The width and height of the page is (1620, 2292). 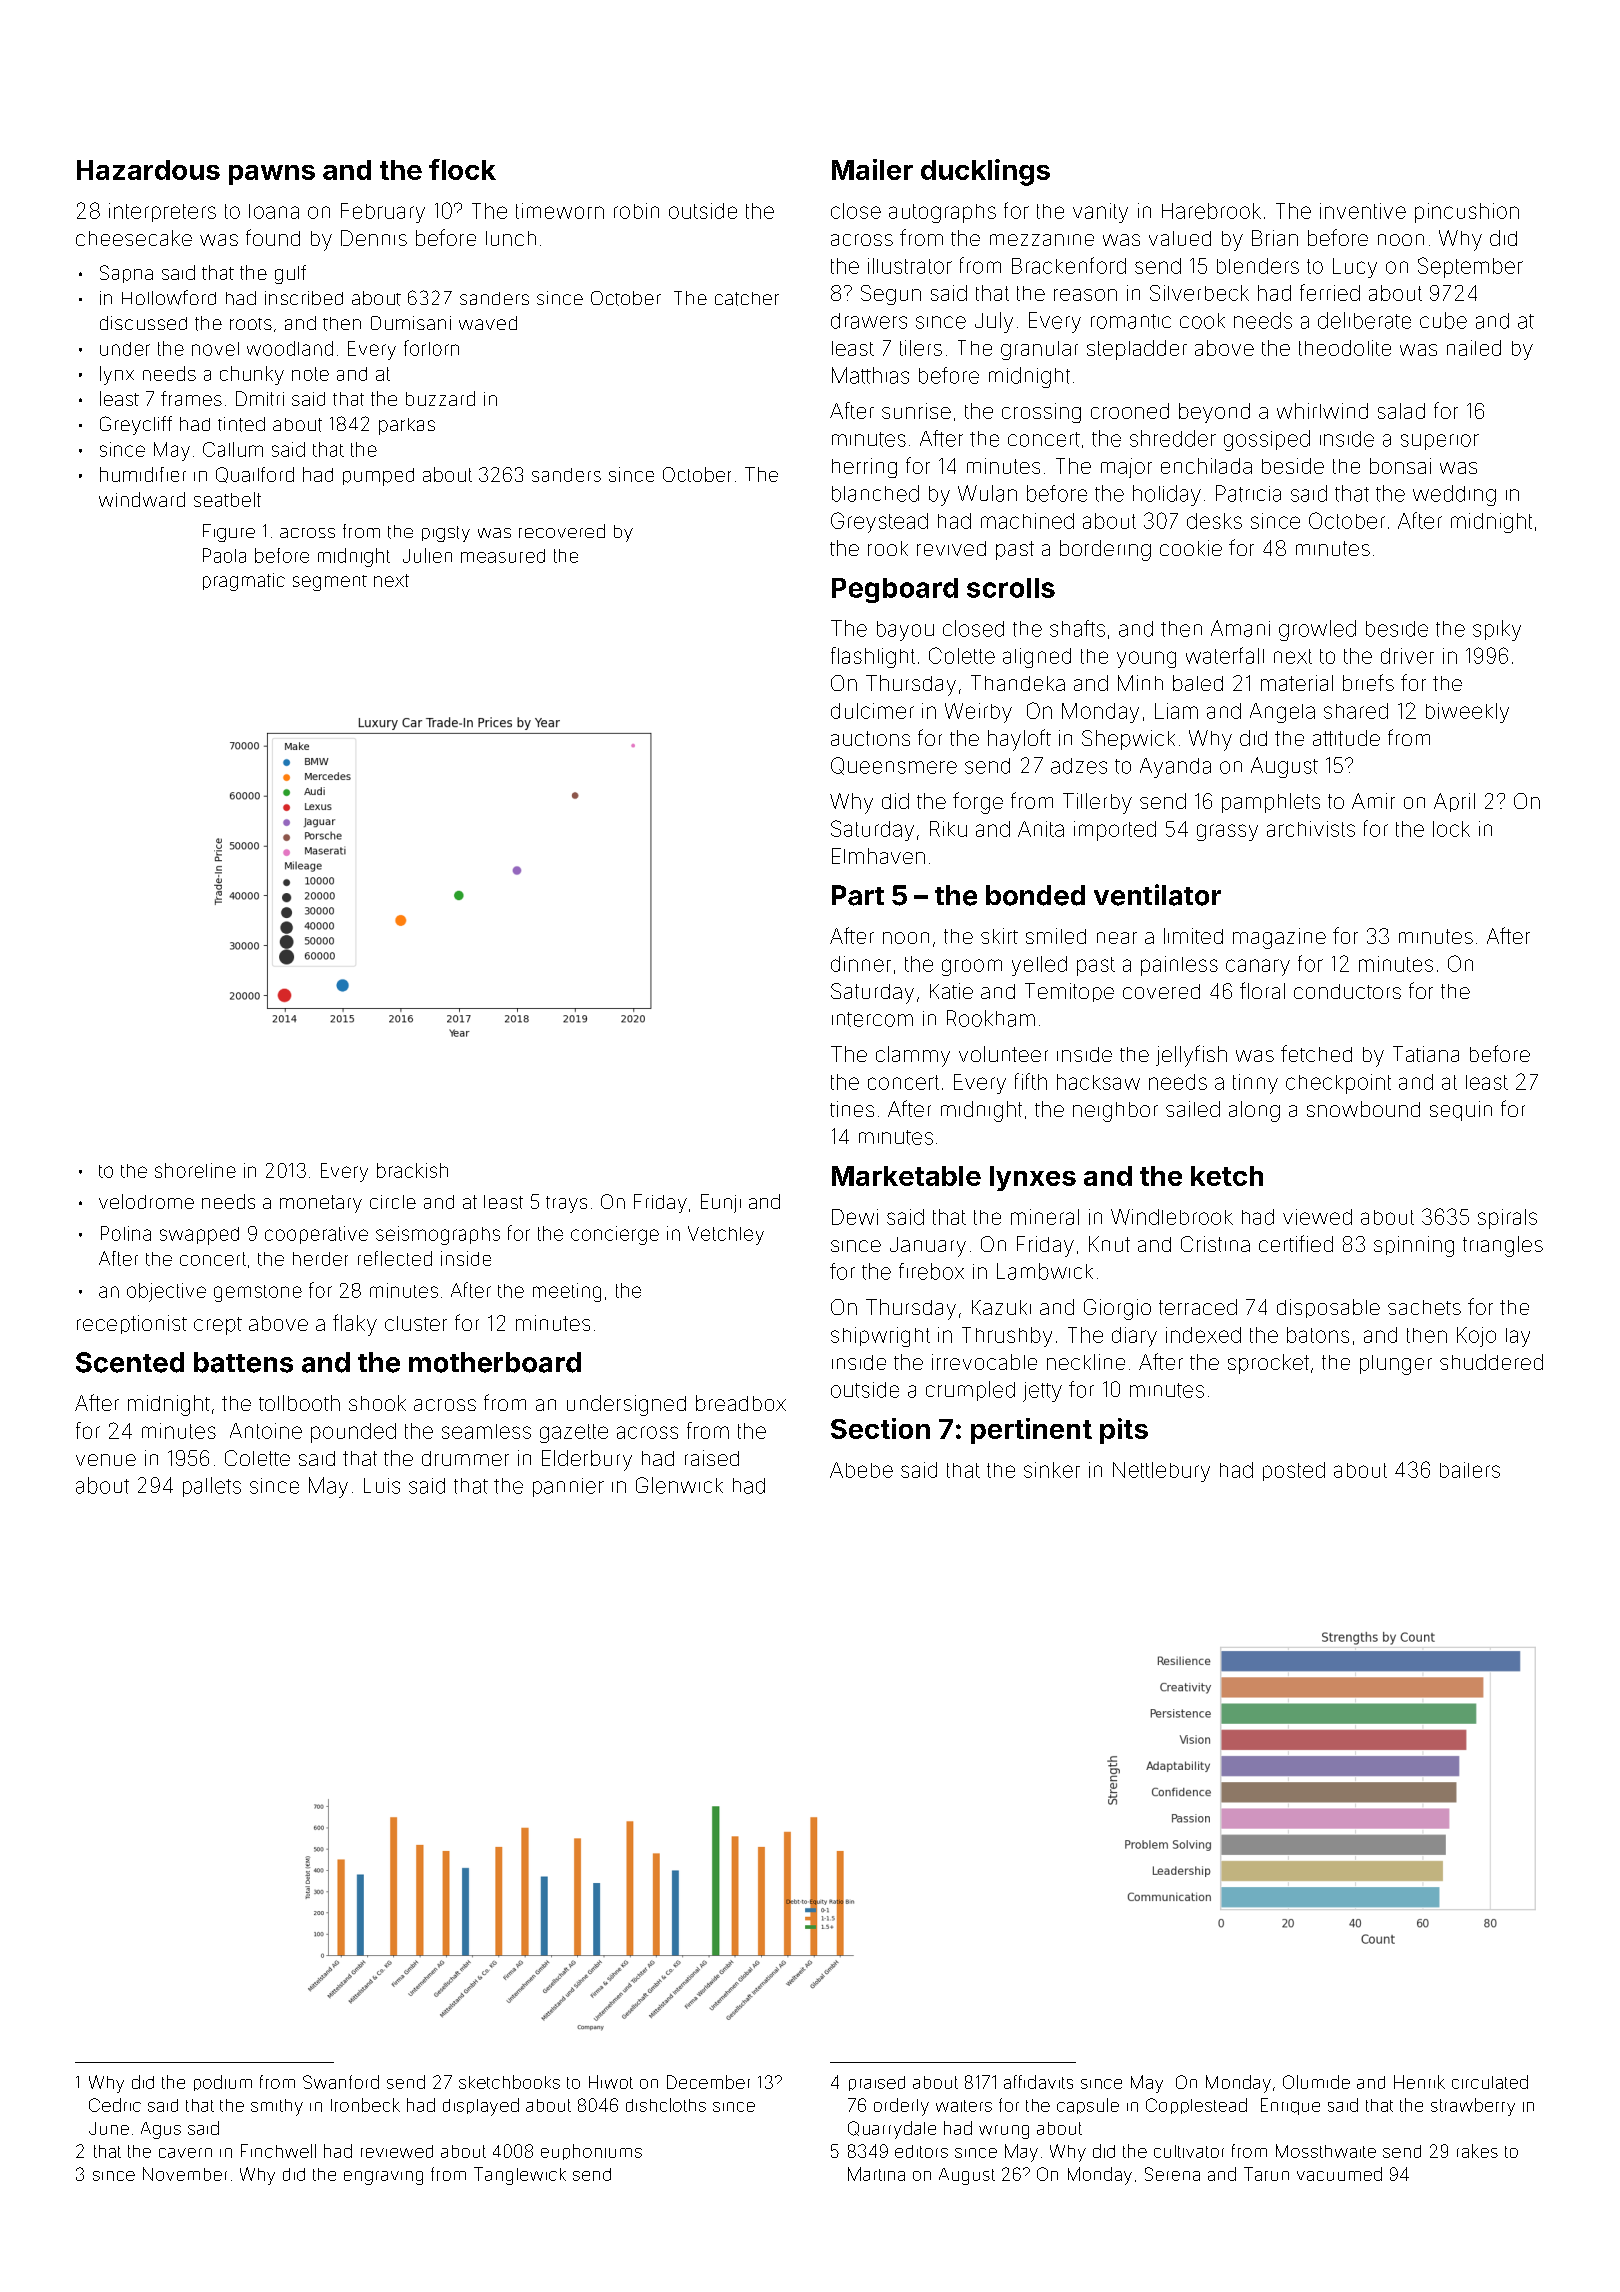 I want to click on conductors, so click(x=1347, y=991).
